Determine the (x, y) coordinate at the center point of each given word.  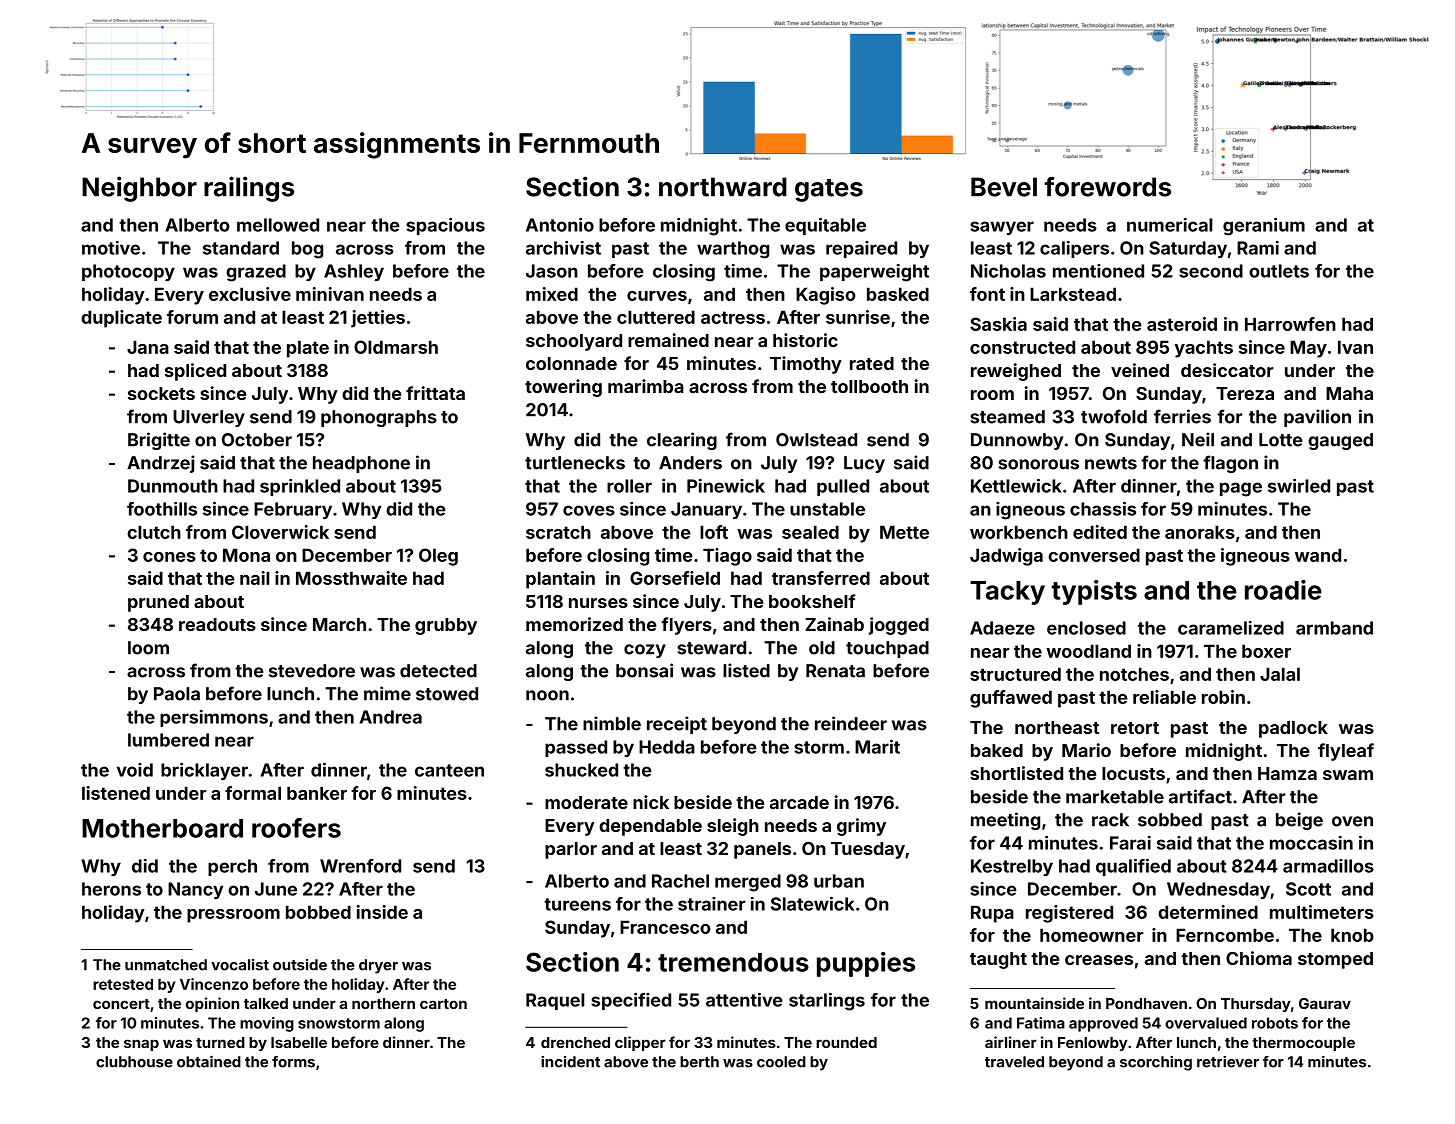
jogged (899, 626)
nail (254, 578)
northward (723, 187)
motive (111, 248)
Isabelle (299, 1042)
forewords (1107, 187)
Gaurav (1325, 1003)
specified (631, 1001)
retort (1135, 728)
